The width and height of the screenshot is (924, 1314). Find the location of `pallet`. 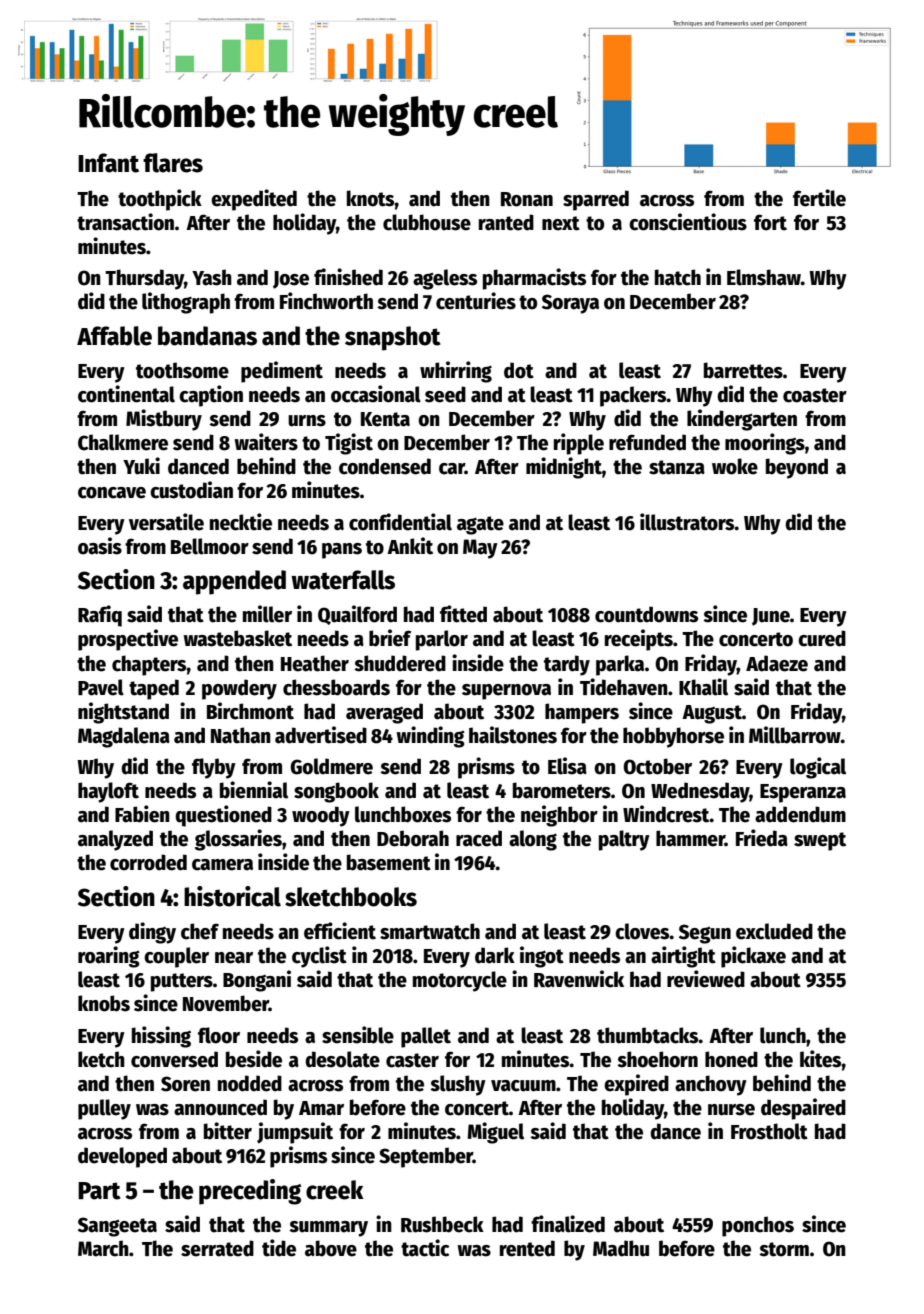

pallet is located at coordinates (426, 1037).
